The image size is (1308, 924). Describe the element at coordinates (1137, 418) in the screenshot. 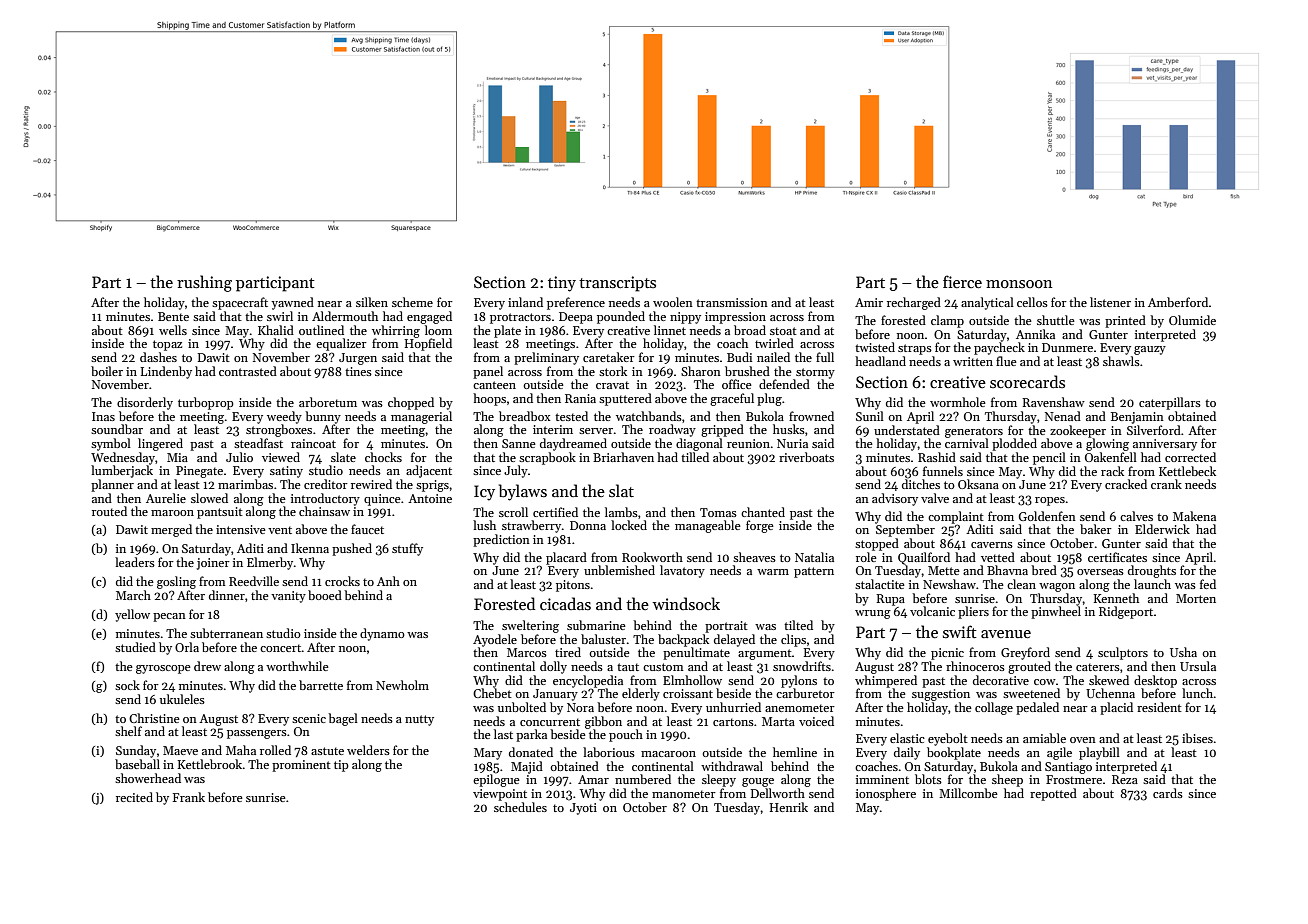

I see `Benjamin` at that location.
